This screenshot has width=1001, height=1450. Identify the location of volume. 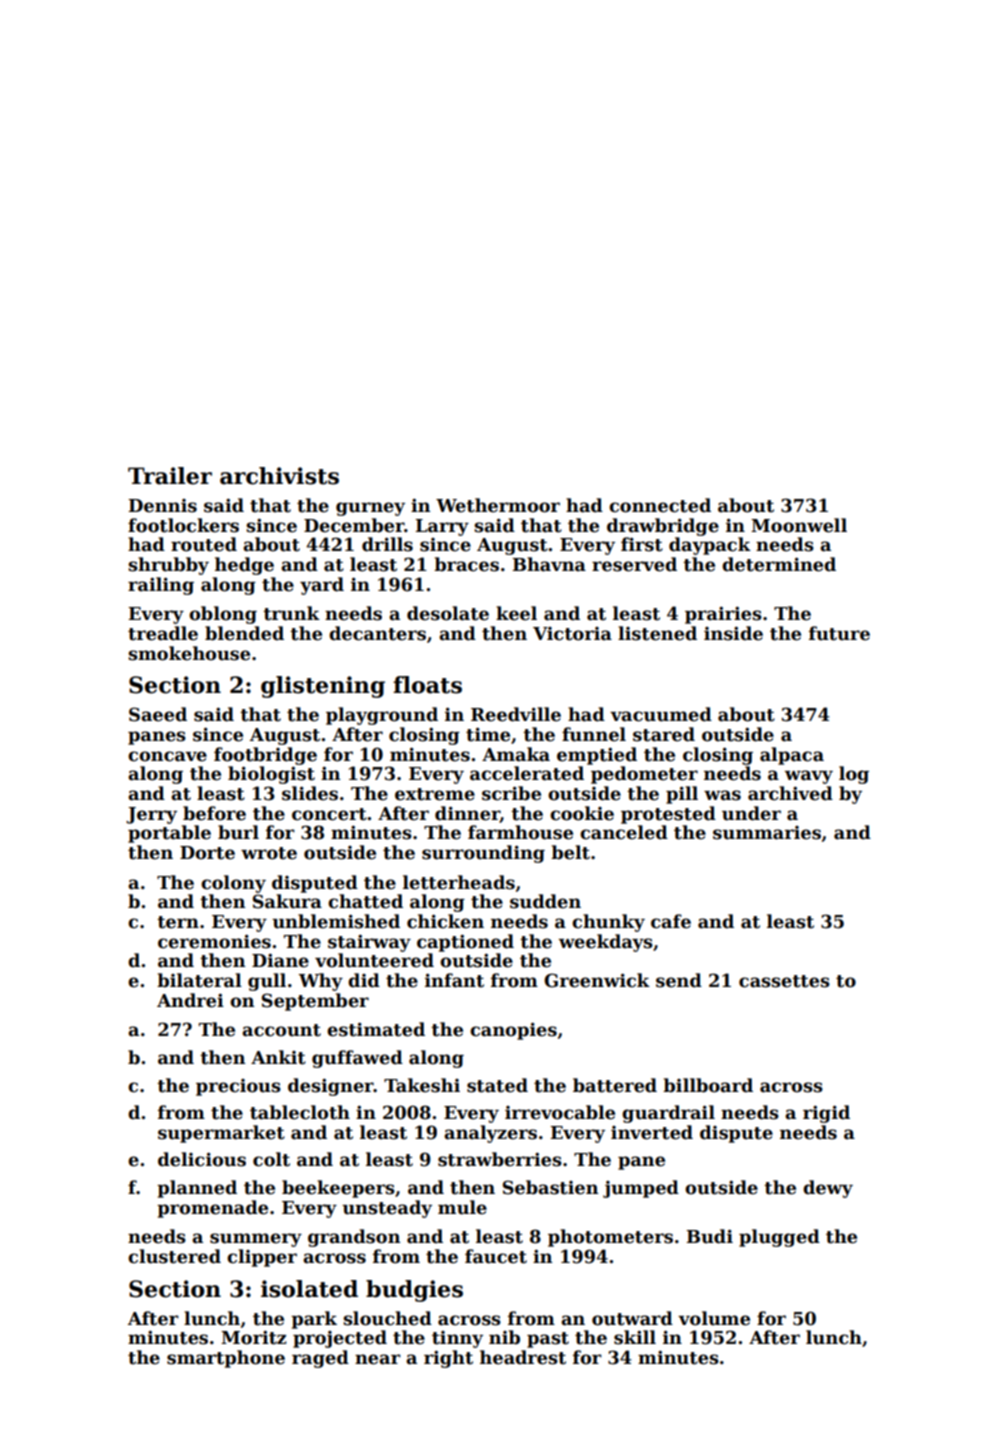
(714, 1318).
